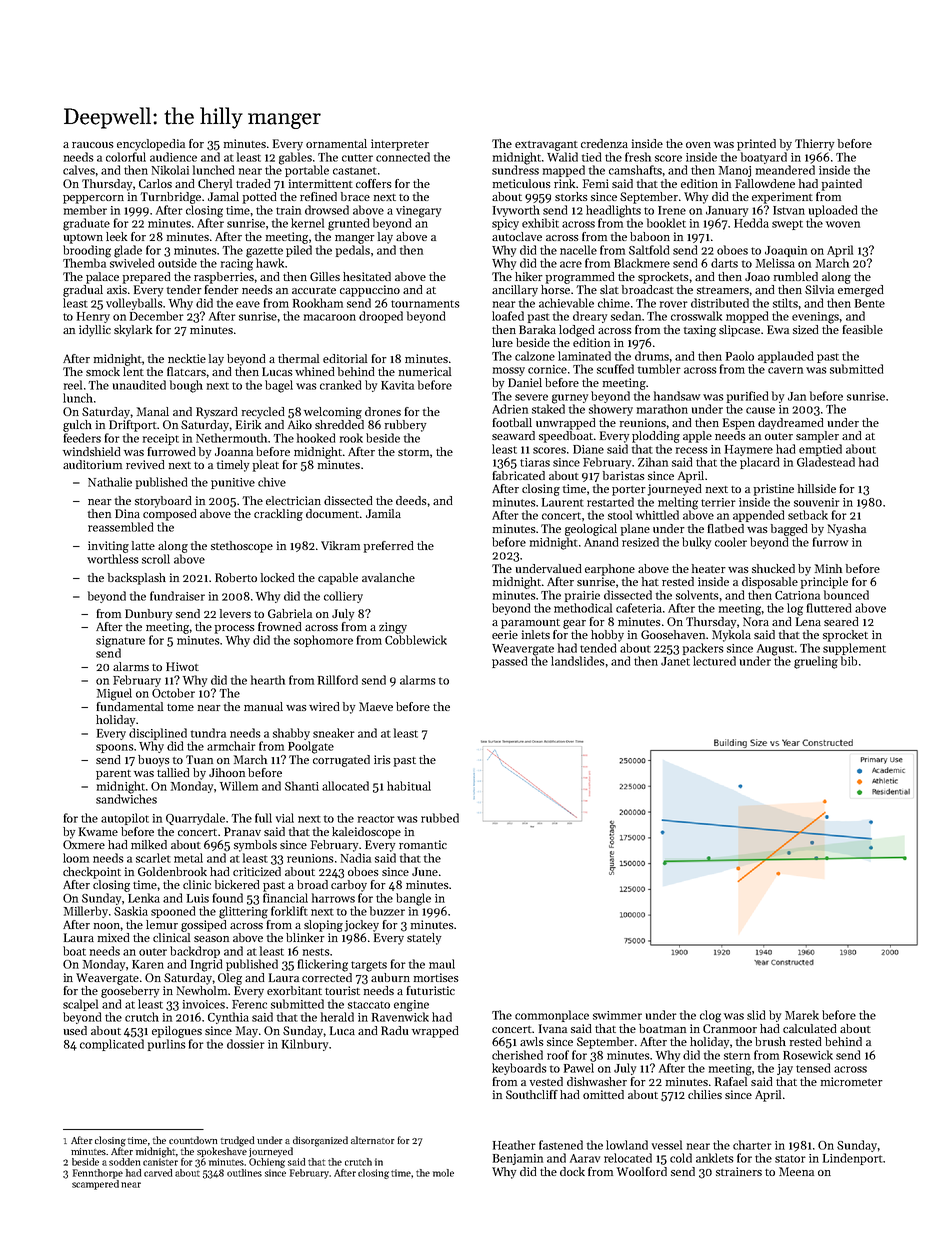  I want to click on printed, so click(756, 145).
